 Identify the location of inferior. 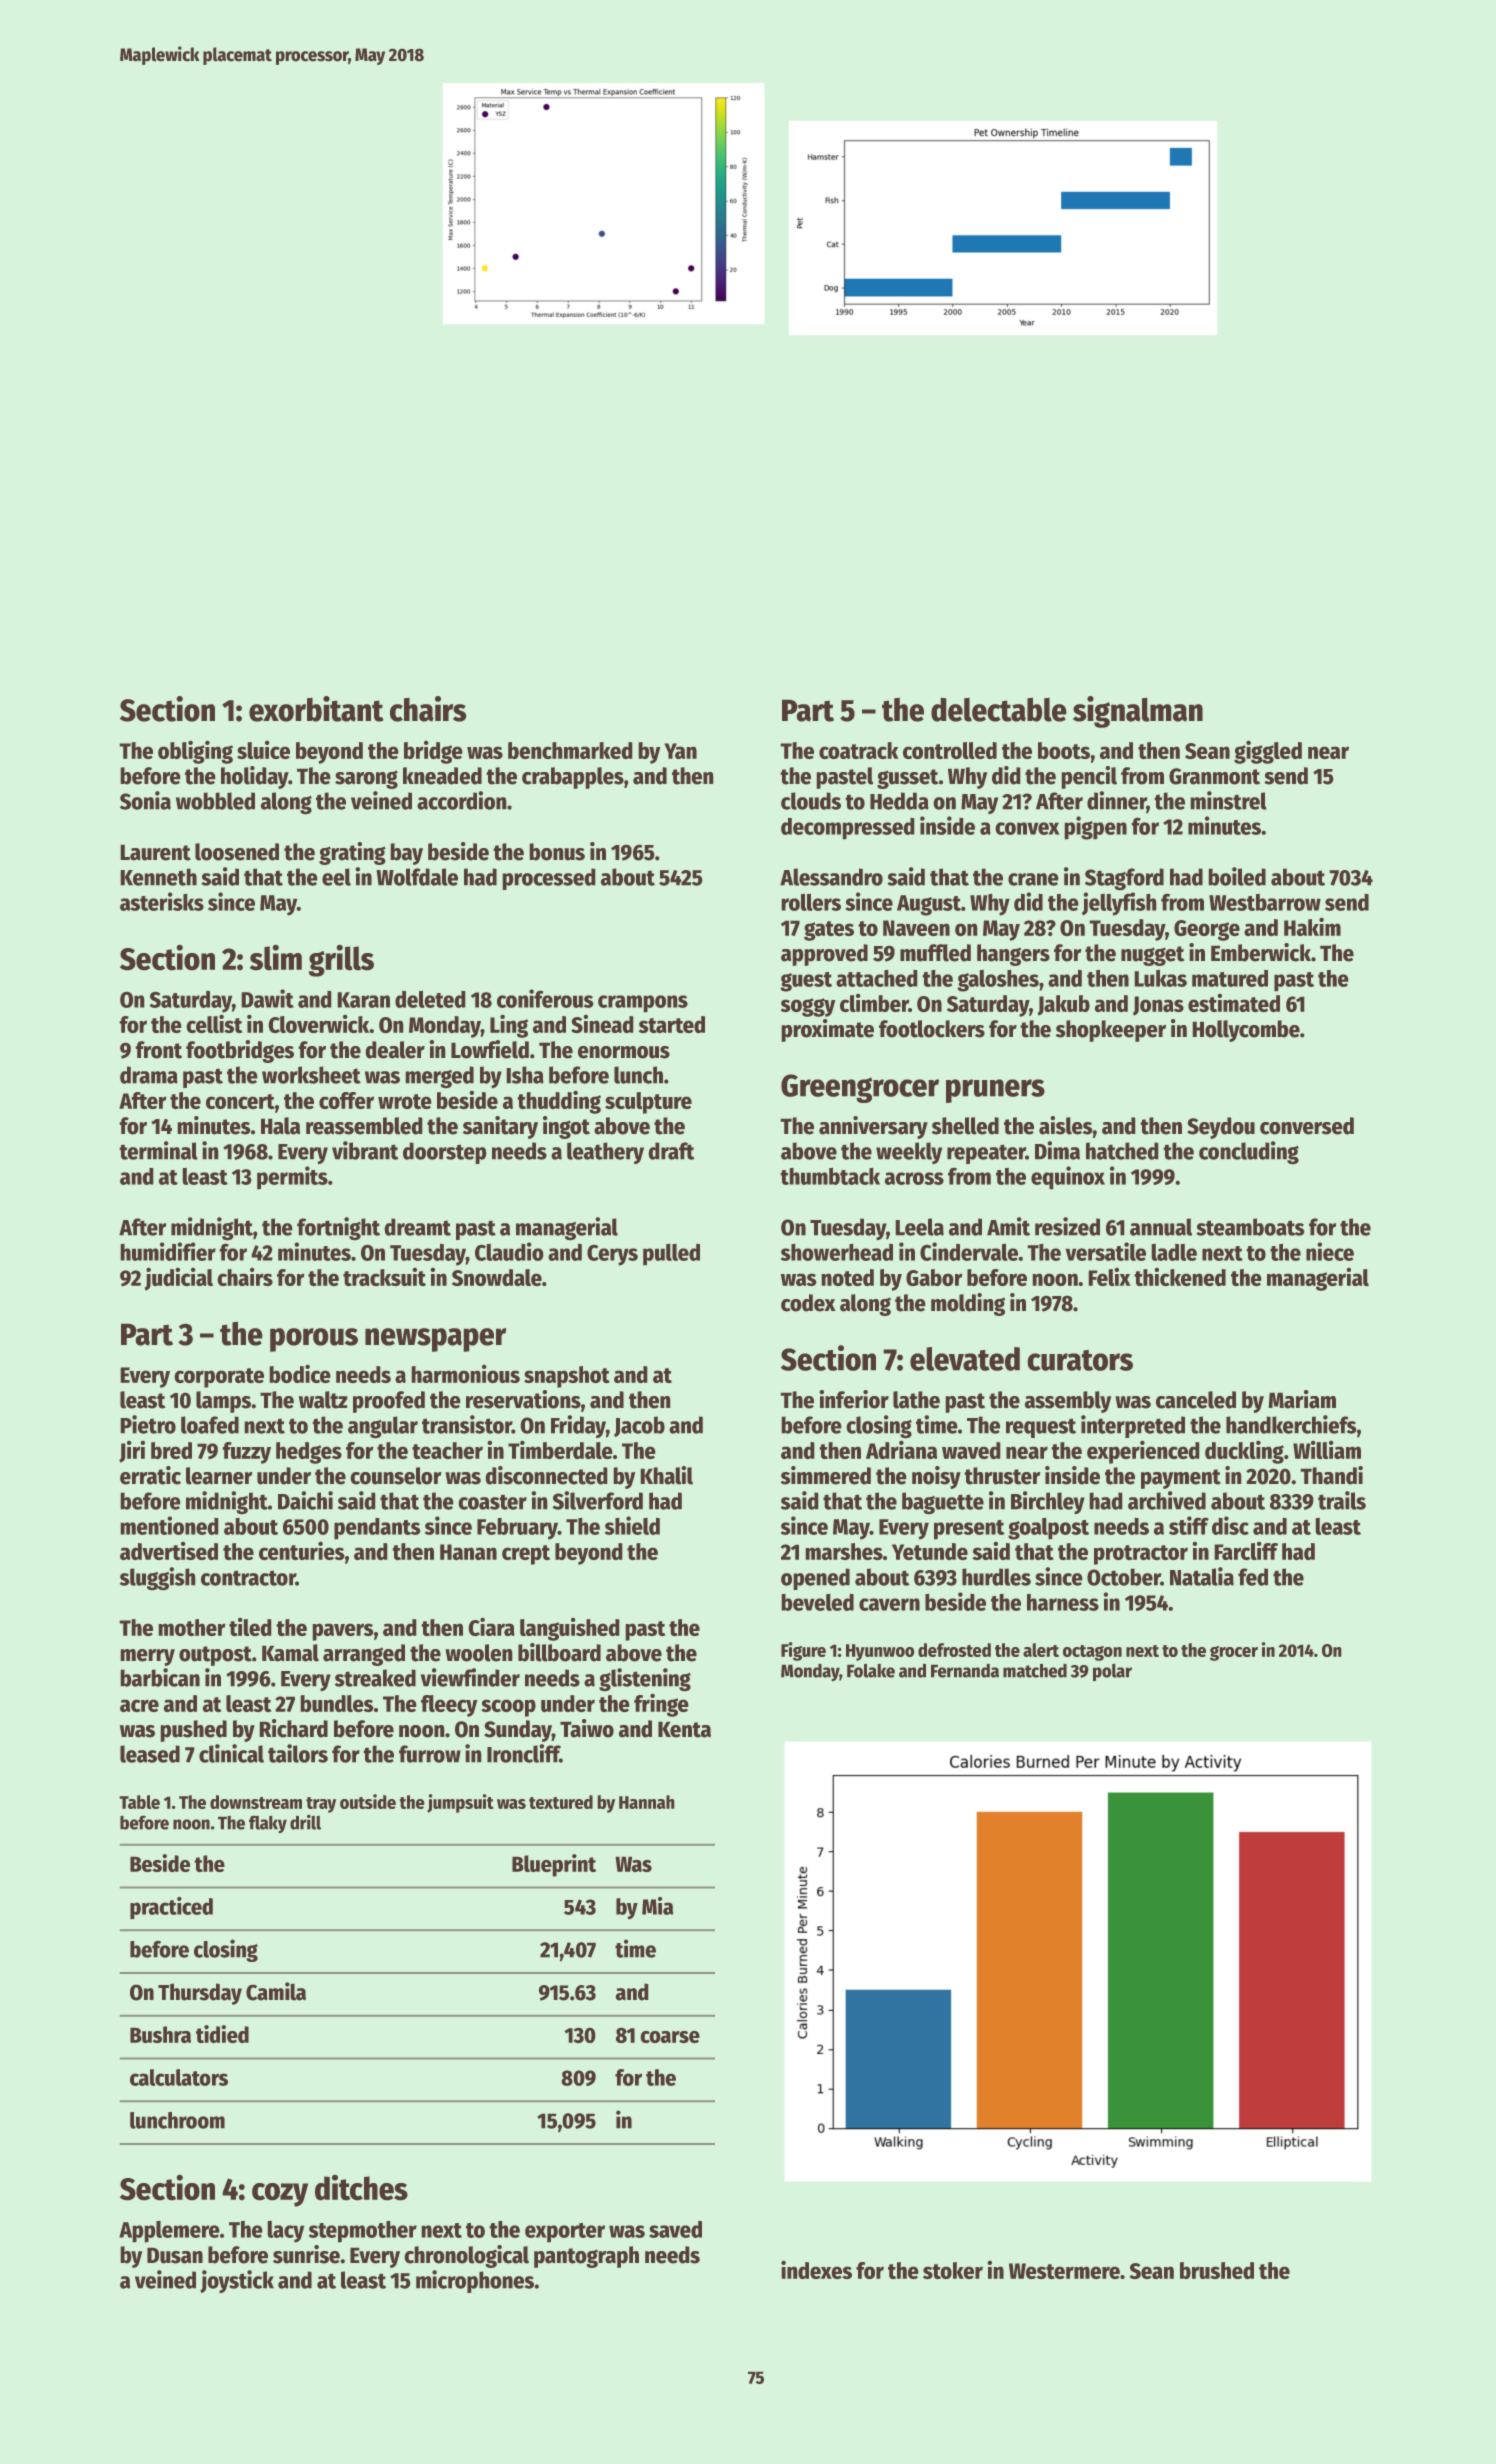
(854, 1399).
